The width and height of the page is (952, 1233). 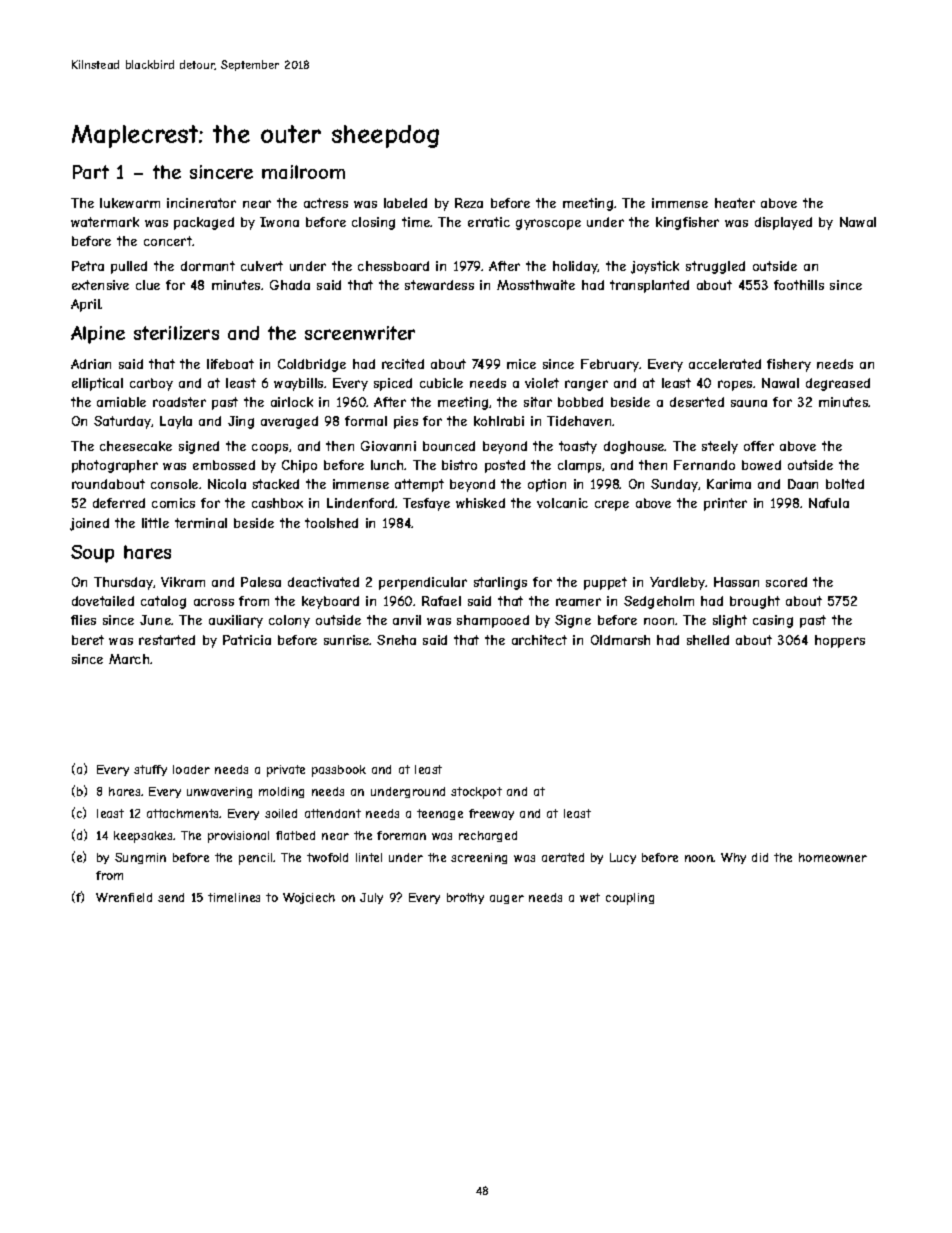 What do you see at coordinates (590, 897) in the page?
I see `wet` at bounding box center [590, 897].
